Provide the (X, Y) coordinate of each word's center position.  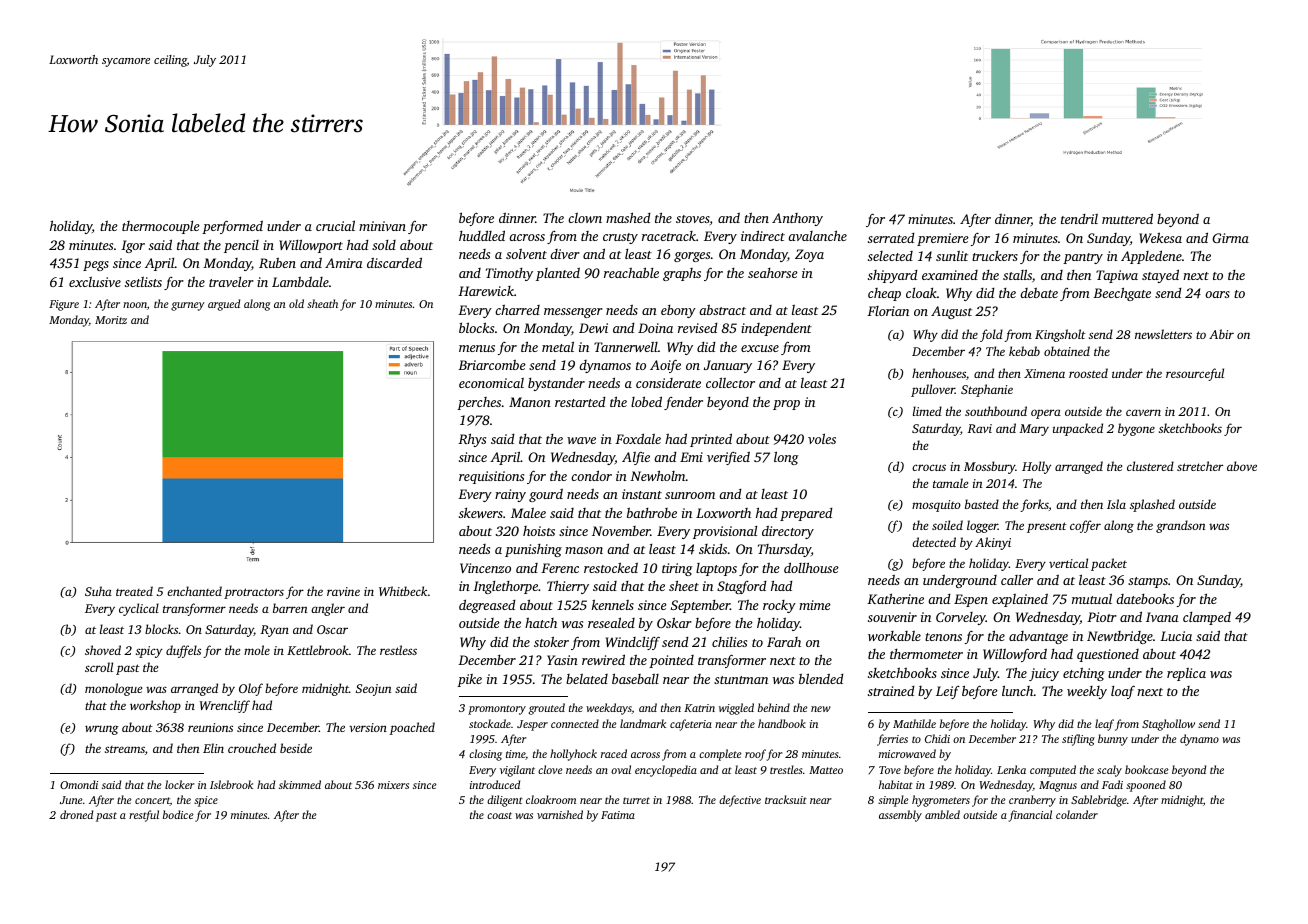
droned (76, 814)
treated (134, 591)
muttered (1127, 218)
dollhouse (811, 567)
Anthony (797, 219)
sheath (322, 303)
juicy (1044, 674)
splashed (1152, 505)
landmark (643, 723)
